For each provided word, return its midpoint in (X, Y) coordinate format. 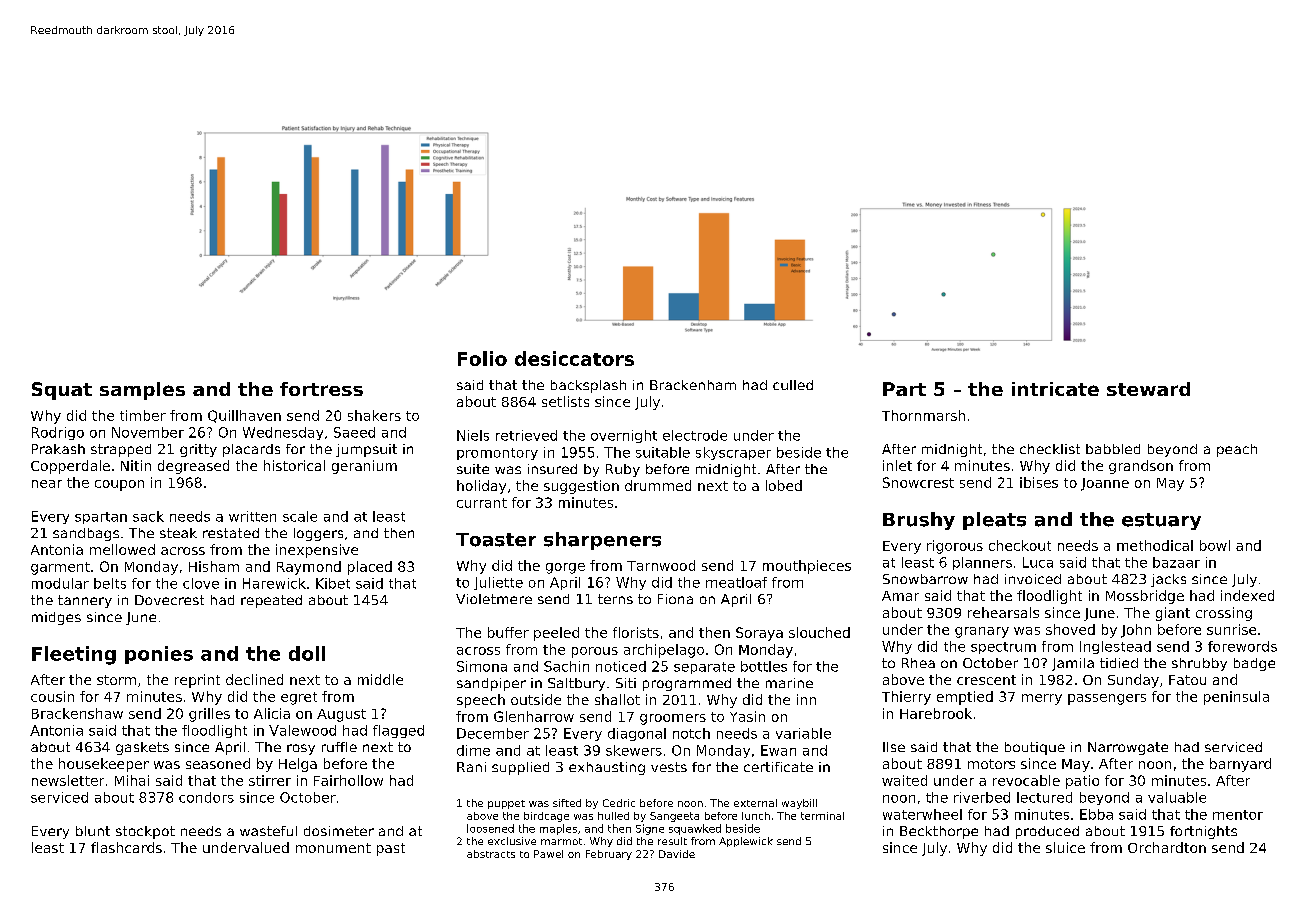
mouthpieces (807, 567)
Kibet (333, 583)
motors (991, 764)
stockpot (145, 832)
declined (254, 679)
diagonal (637, 734)
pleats (994, 521)
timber (143, 415)
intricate (1055, 389)
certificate (778, 767)
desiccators (574, 358)
